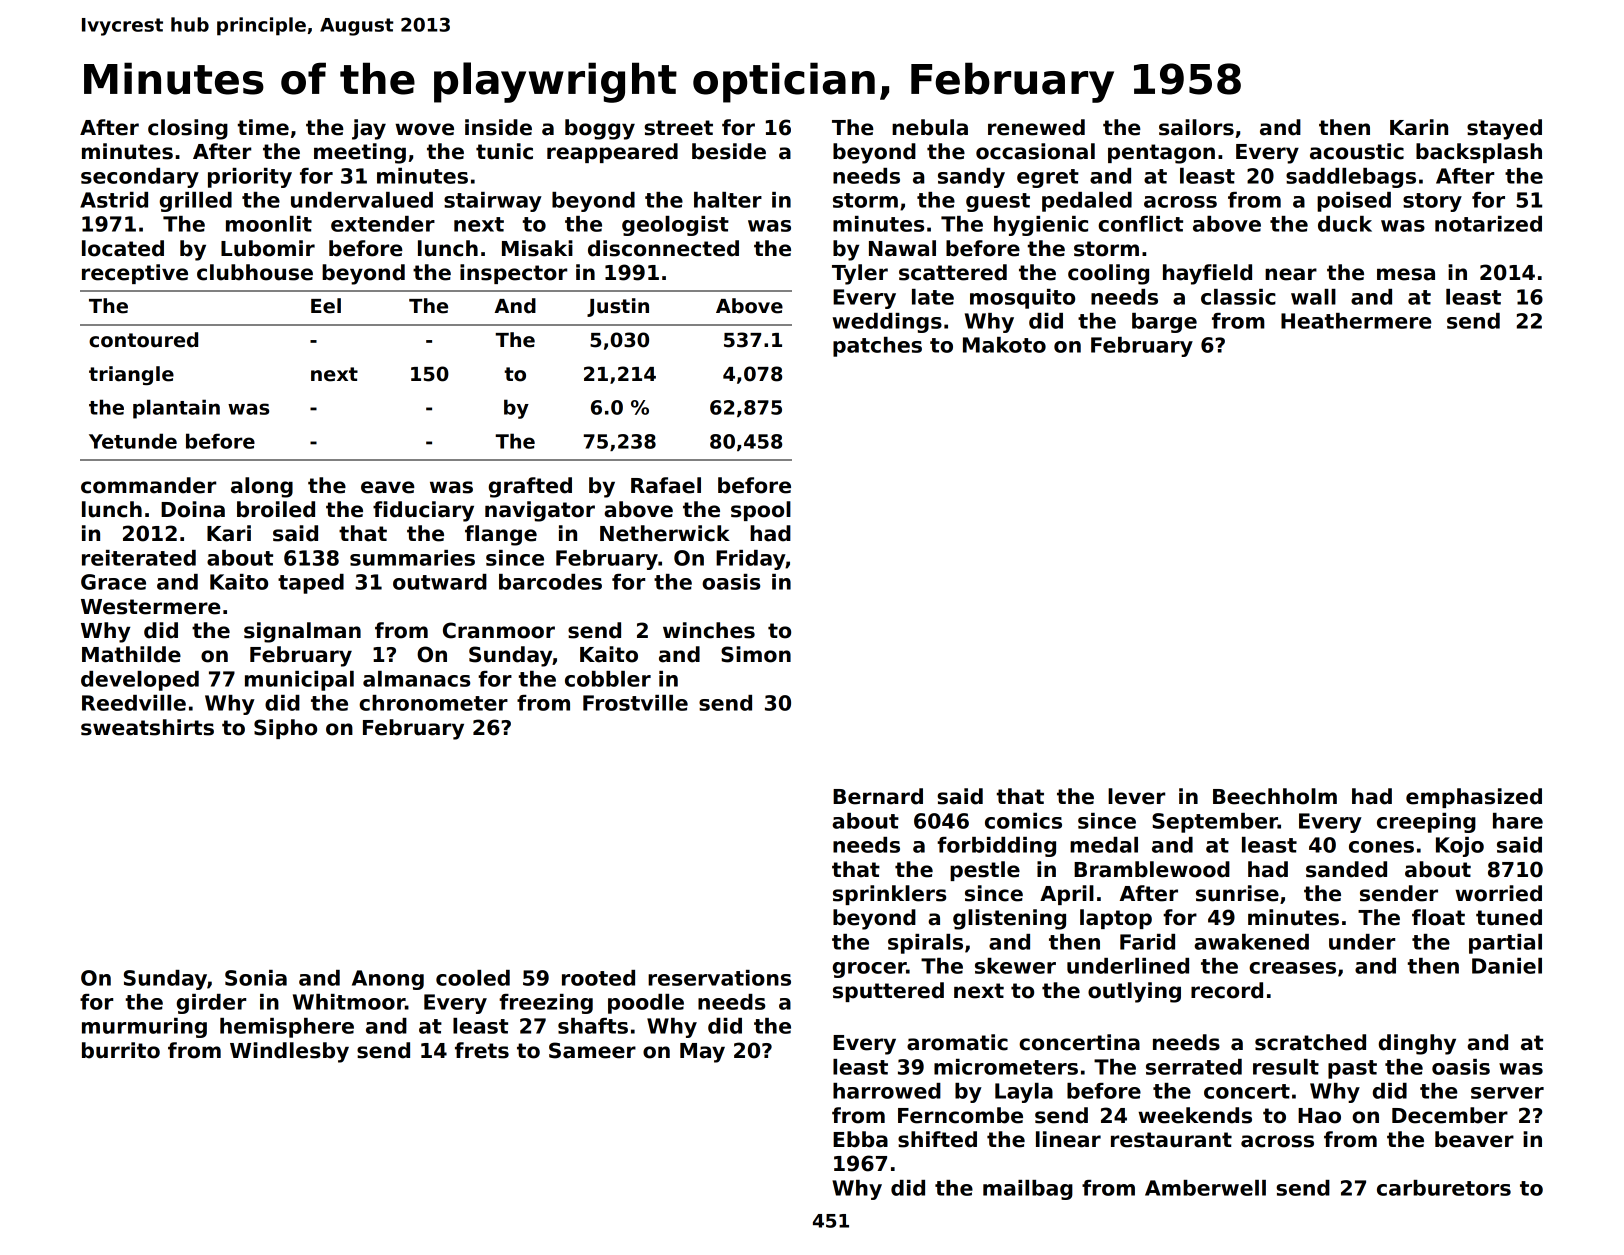  Describe the element at coordinates (719, 978) in the document. I see `reservations` at that location.
